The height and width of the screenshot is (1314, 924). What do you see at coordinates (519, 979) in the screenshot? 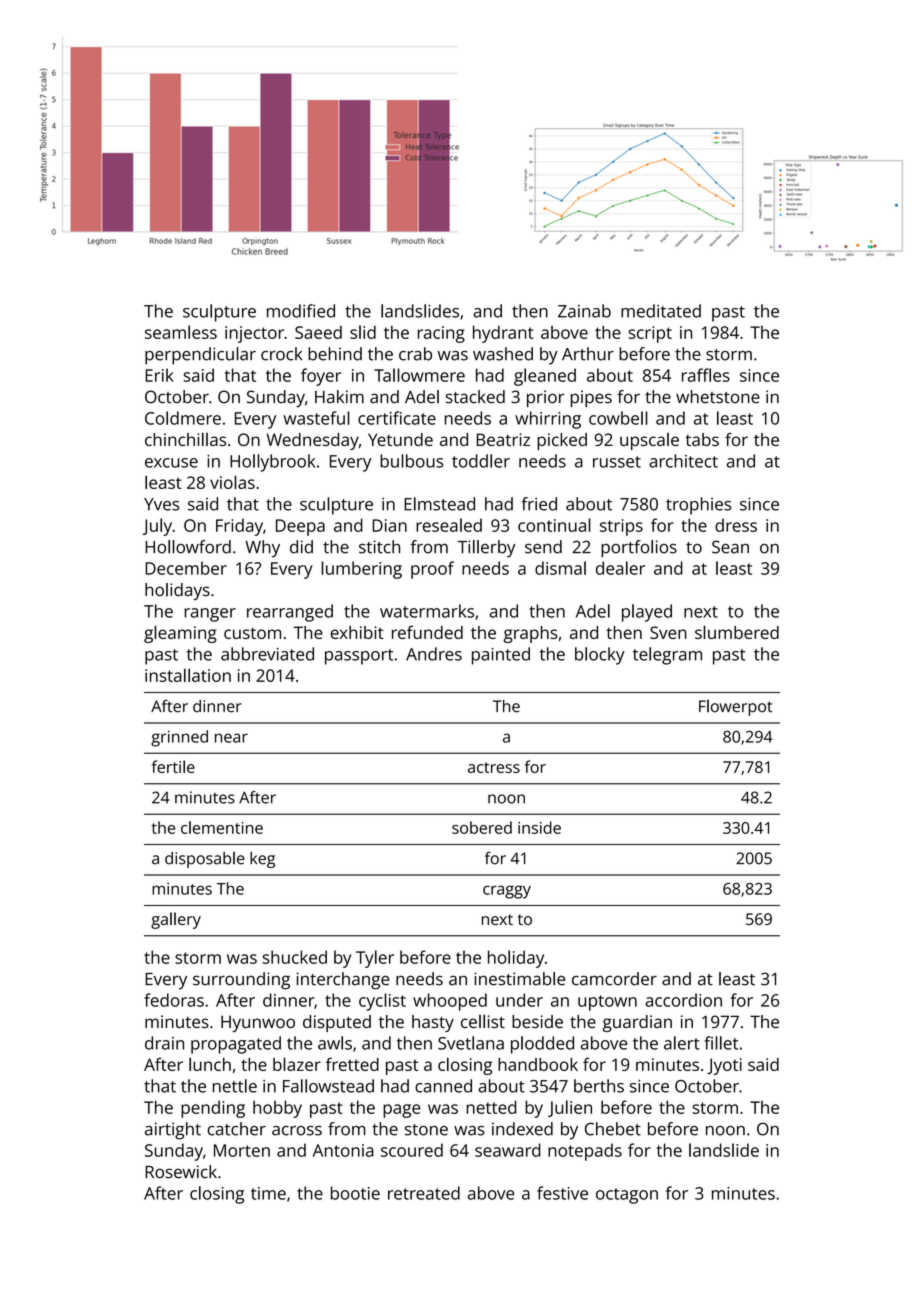
I see `inestimable` at bounding box center [519, 979].
